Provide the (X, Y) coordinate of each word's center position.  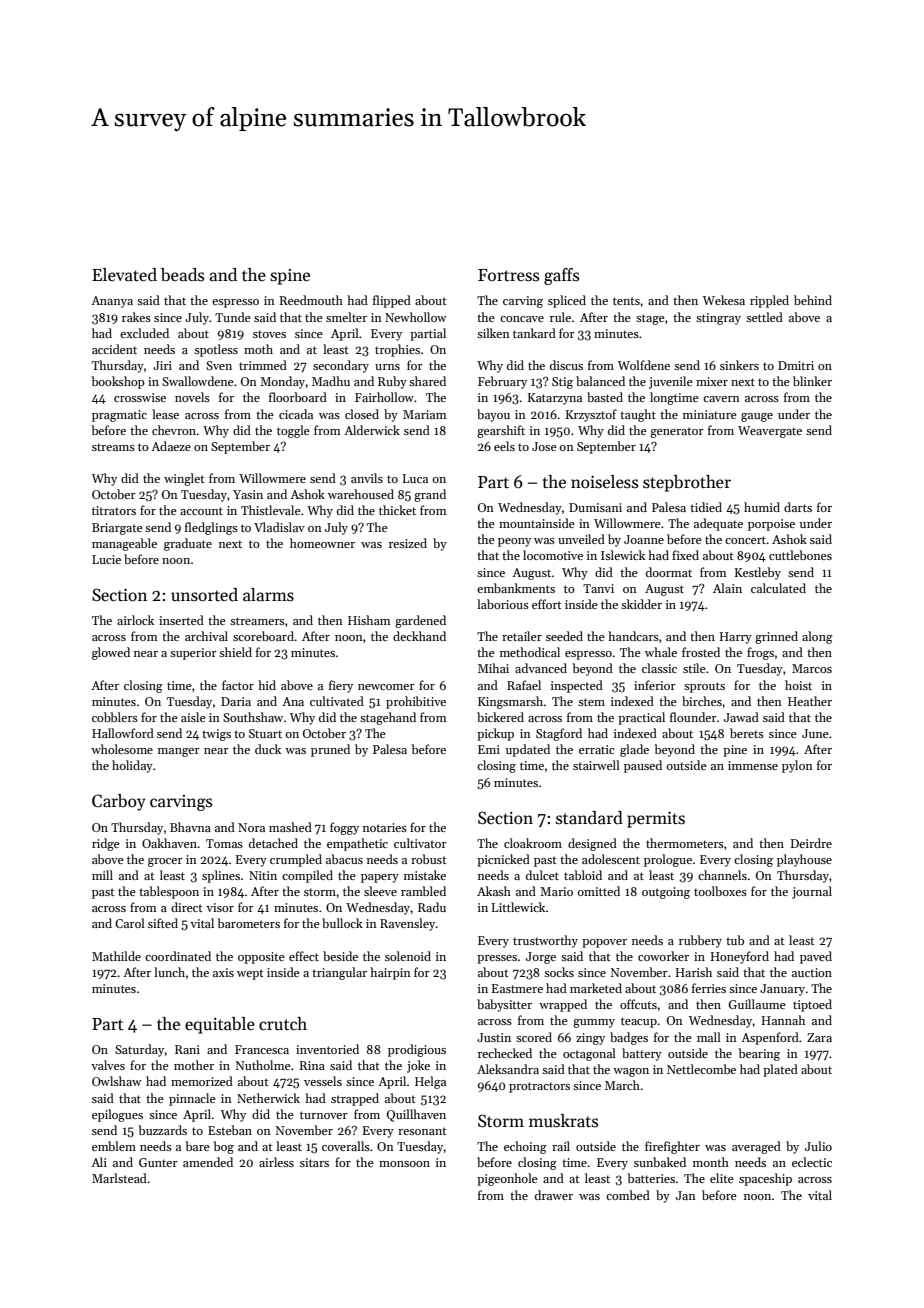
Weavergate (770, 432)
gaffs (561, 276)
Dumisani (595, 507)
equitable (220, 1025)
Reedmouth (311, 300)
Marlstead (119, 1178)
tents (626, 301)
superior (193, 654)
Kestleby (758, 573)
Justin (494, 1037)
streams (113, 447)
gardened (420, 621)
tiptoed (812, 1005)
